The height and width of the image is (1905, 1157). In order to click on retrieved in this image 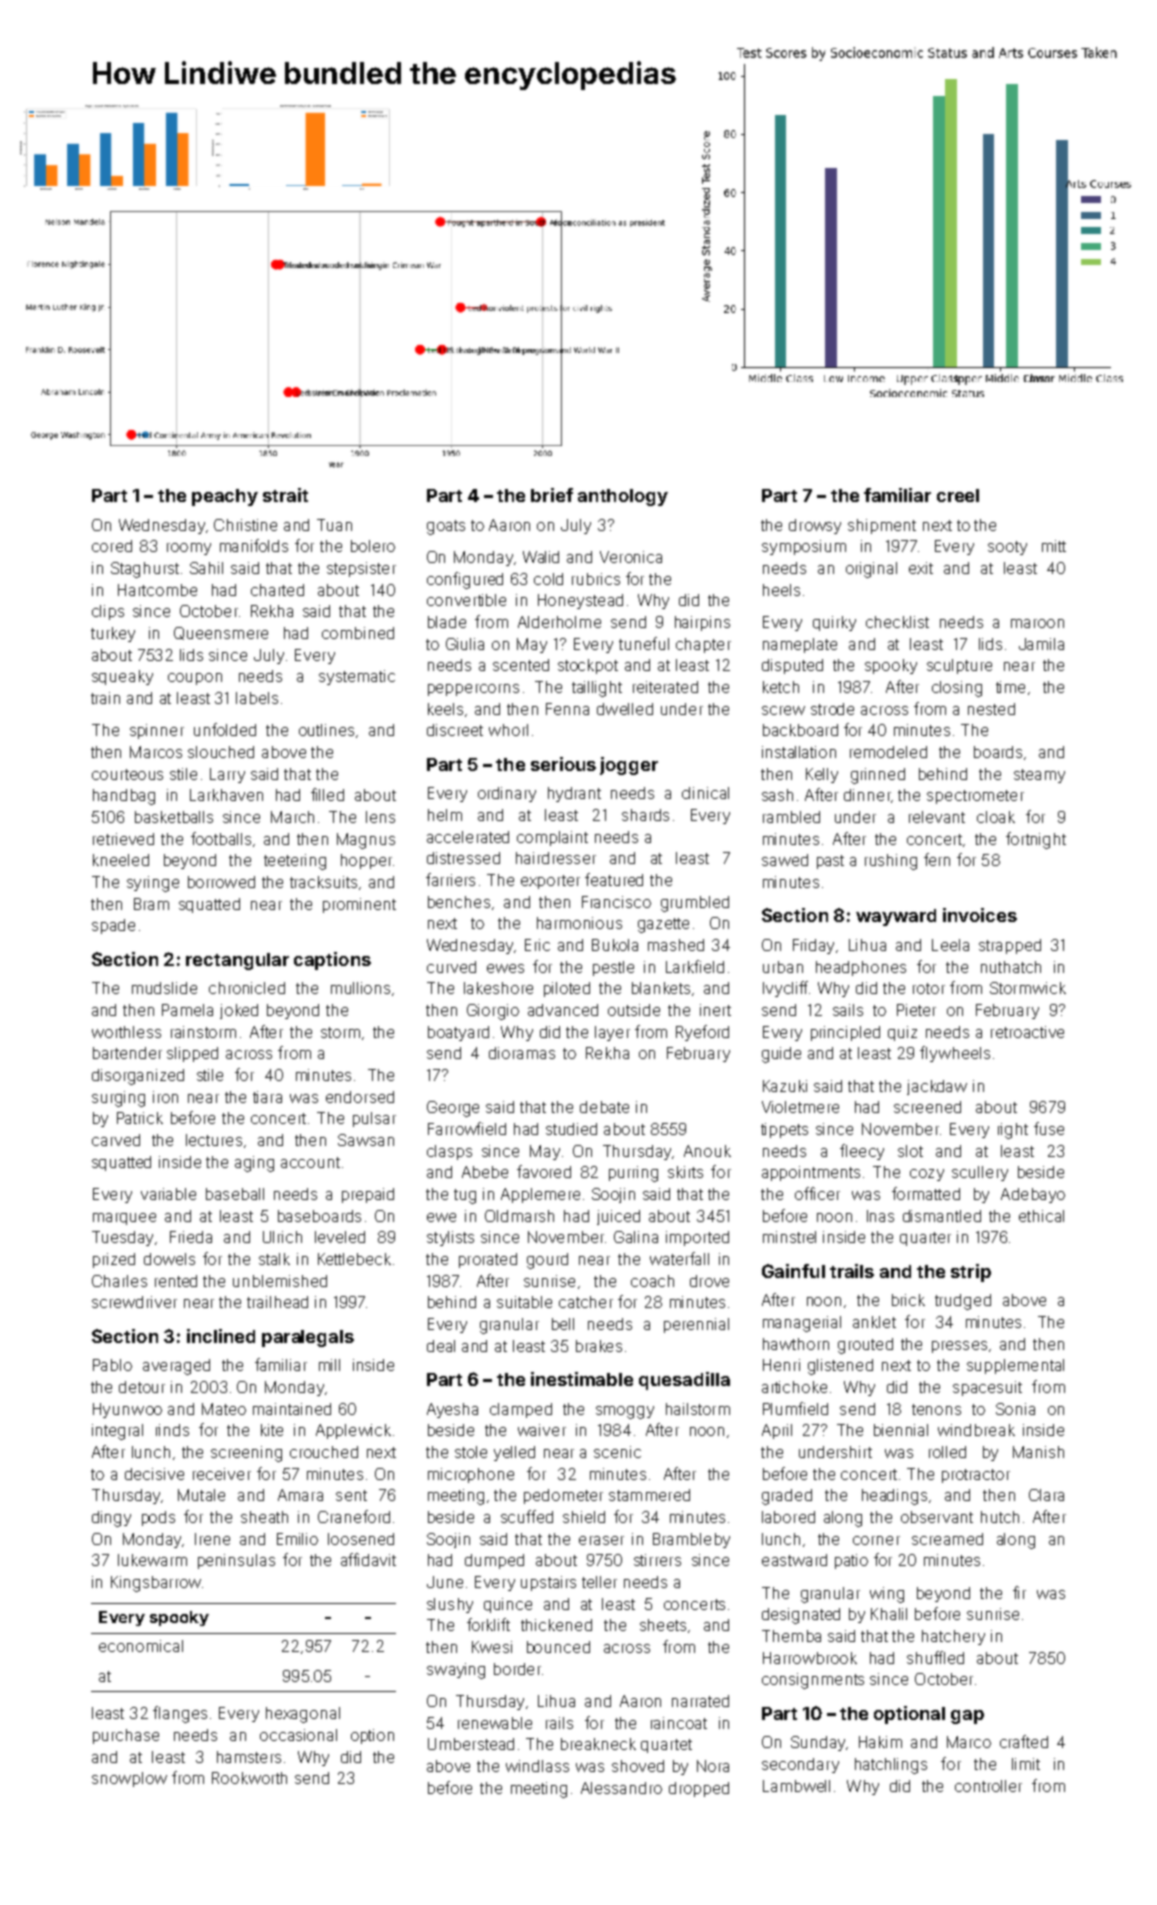, I will do `click(123, 839)`.
